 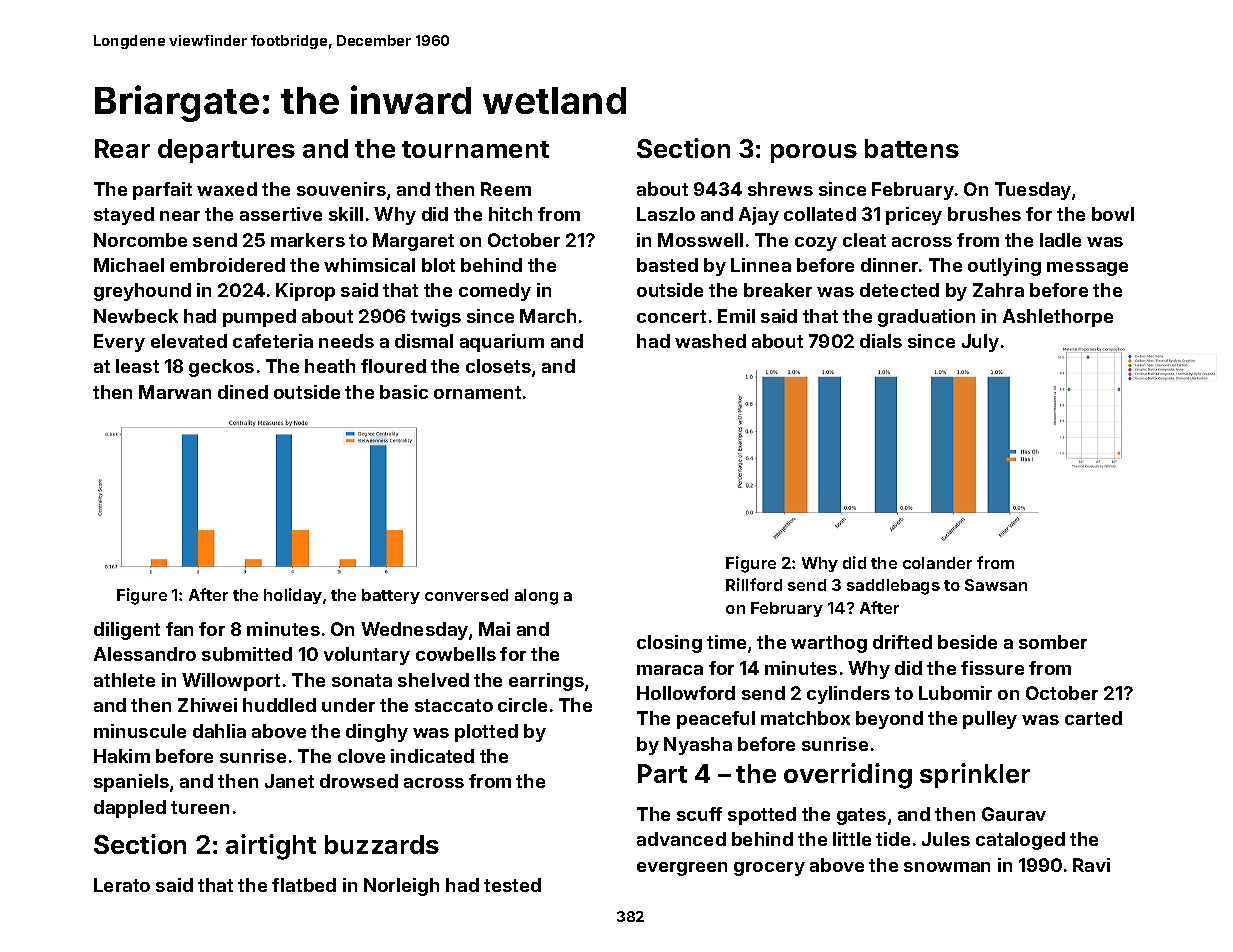 I want to click on Marwan, so click(x=175, y=392).
